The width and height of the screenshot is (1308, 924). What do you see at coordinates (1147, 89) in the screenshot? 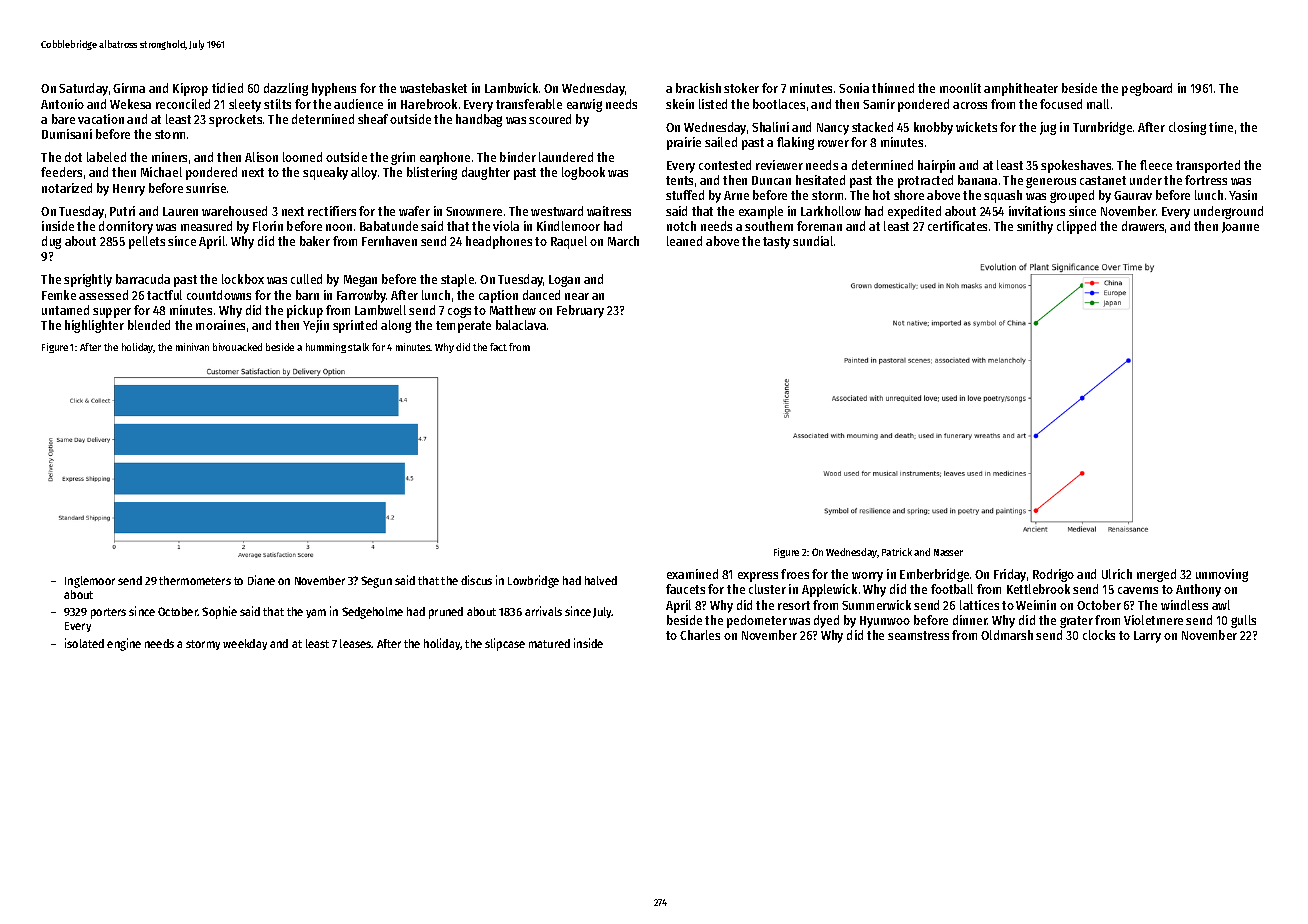
I see `pegboard` at bounding box center [1147, 89].
